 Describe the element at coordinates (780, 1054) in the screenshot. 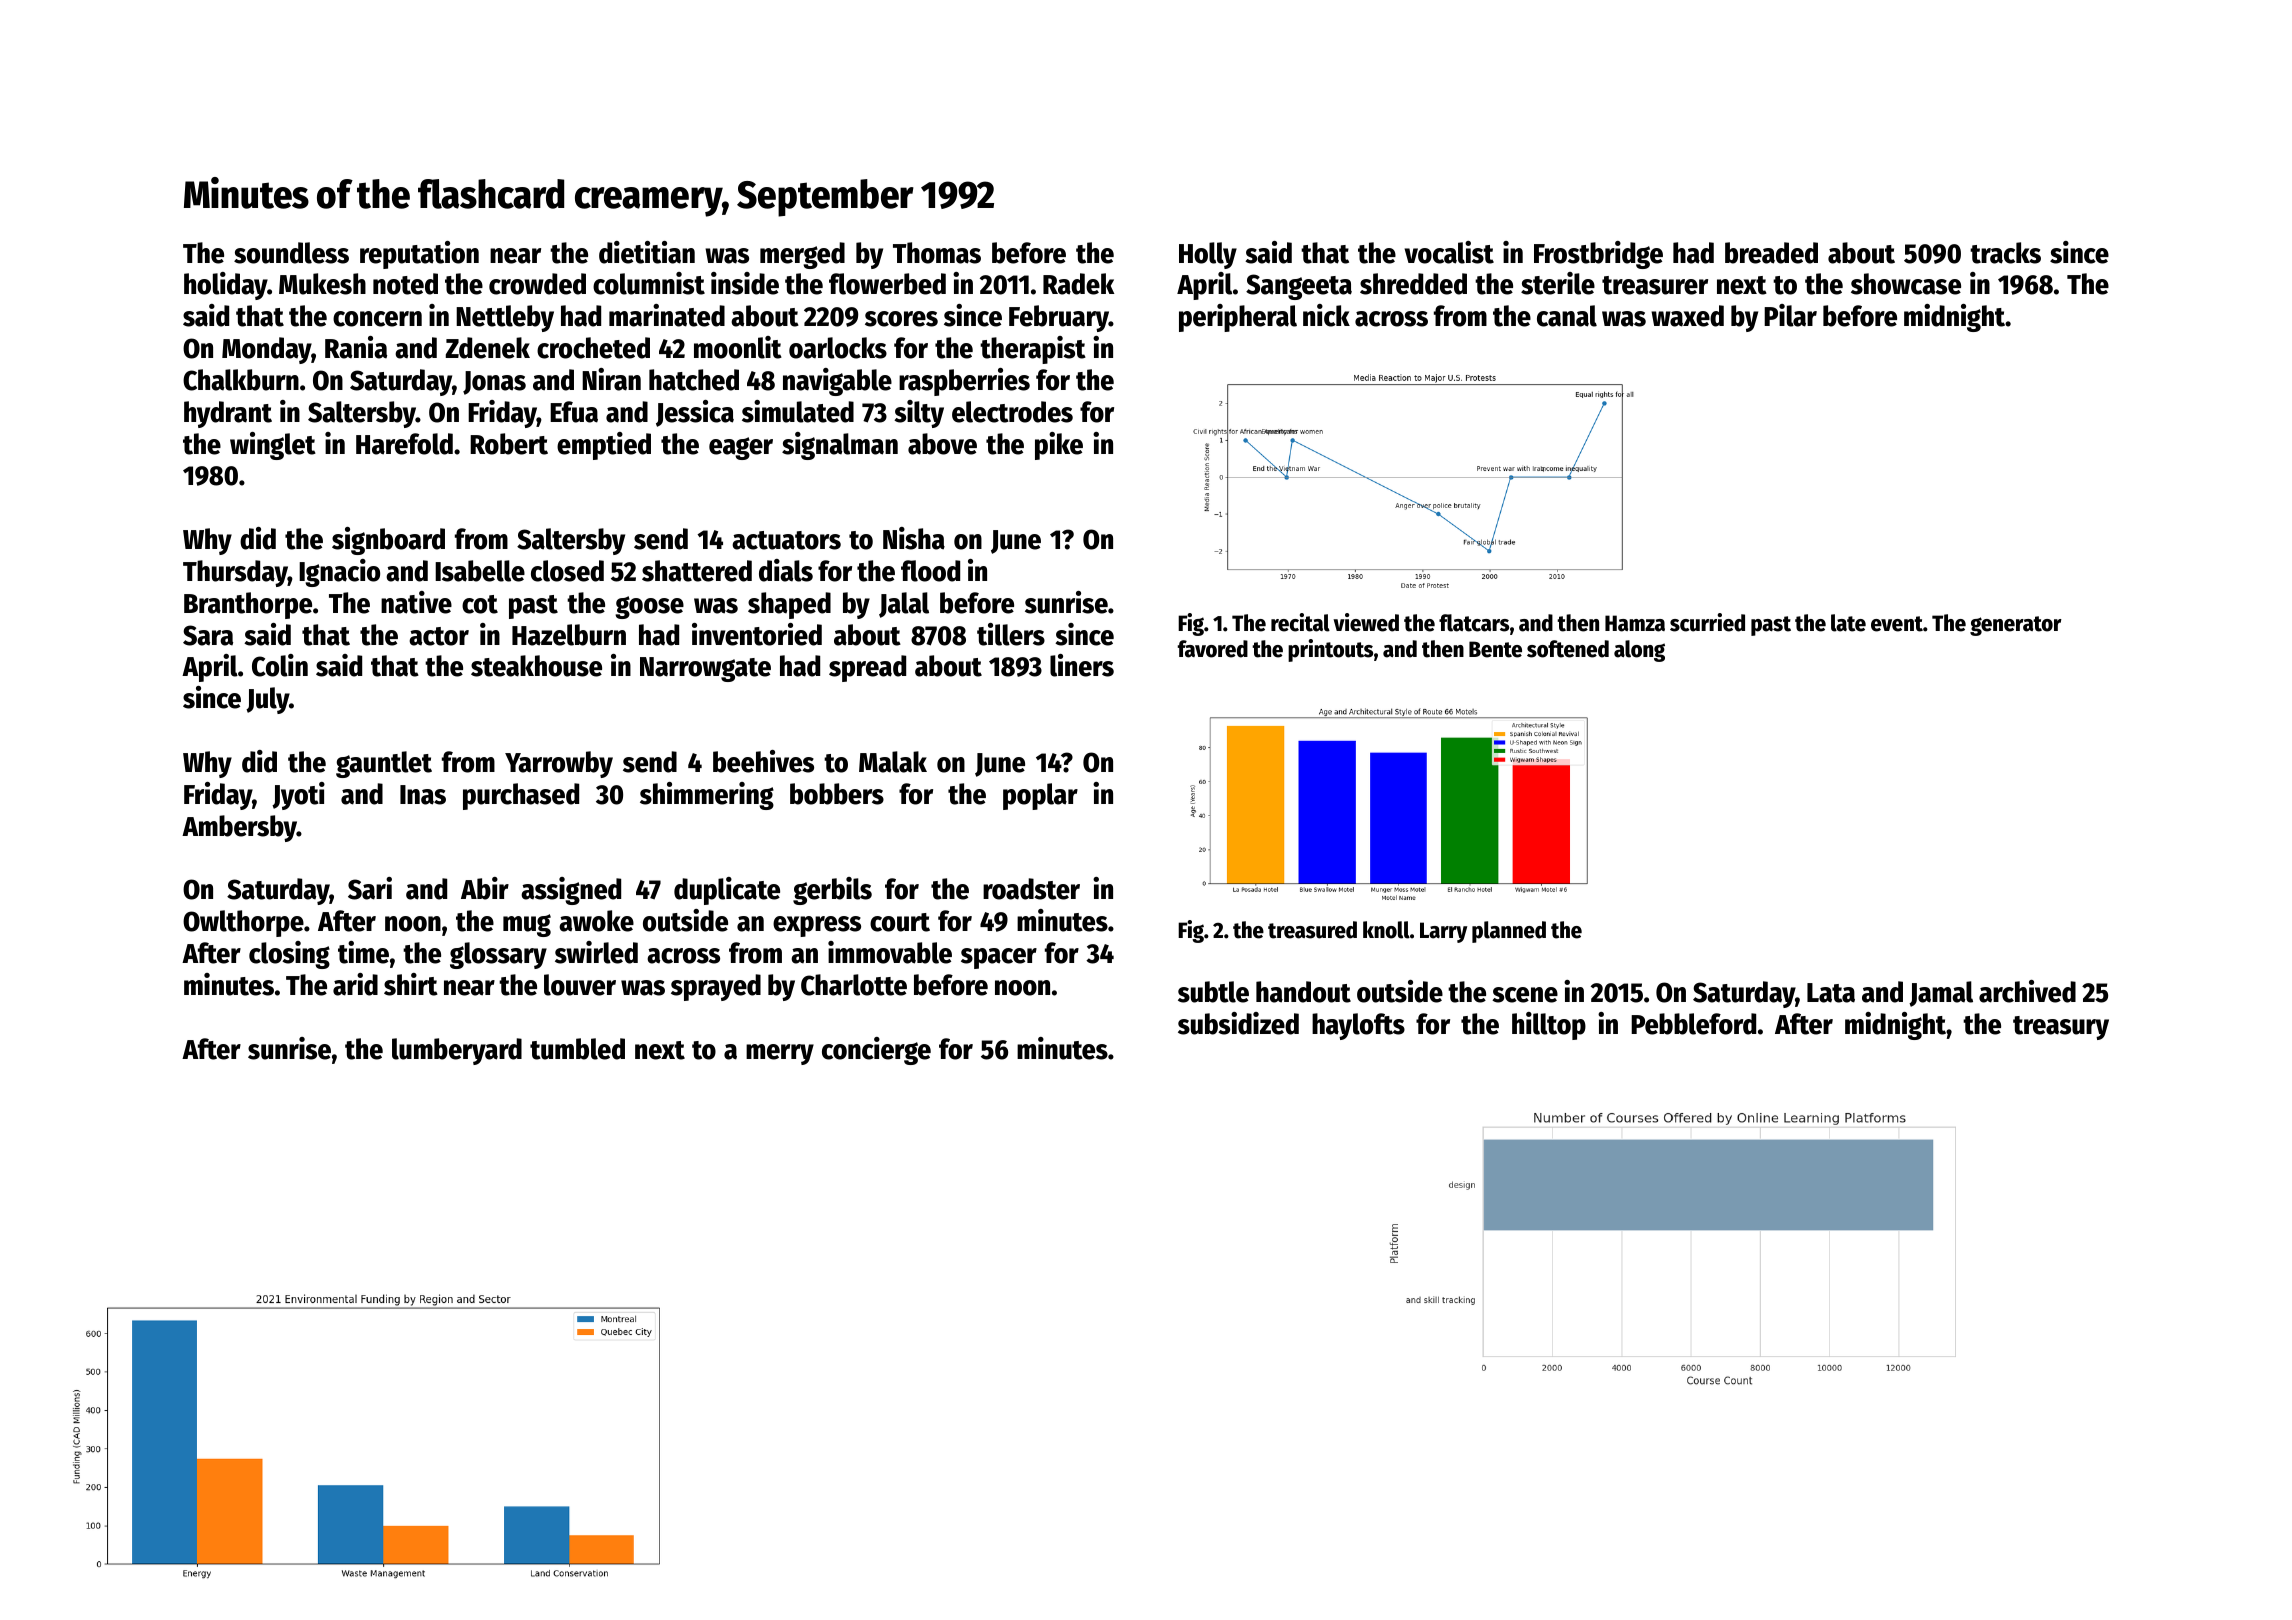

I see `merry` at that location.
